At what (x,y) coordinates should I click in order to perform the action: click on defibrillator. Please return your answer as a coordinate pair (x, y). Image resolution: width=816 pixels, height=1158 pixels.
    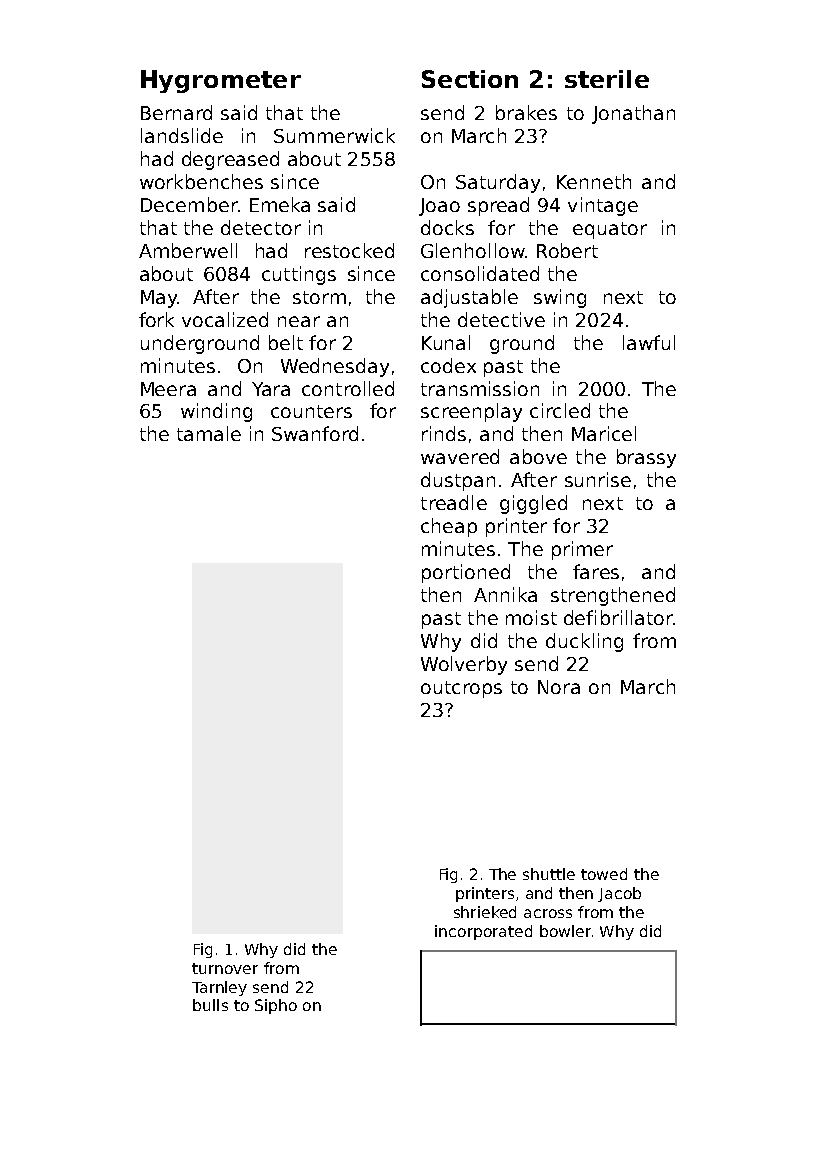
    Looking at the image, I should click on (618, 617).
